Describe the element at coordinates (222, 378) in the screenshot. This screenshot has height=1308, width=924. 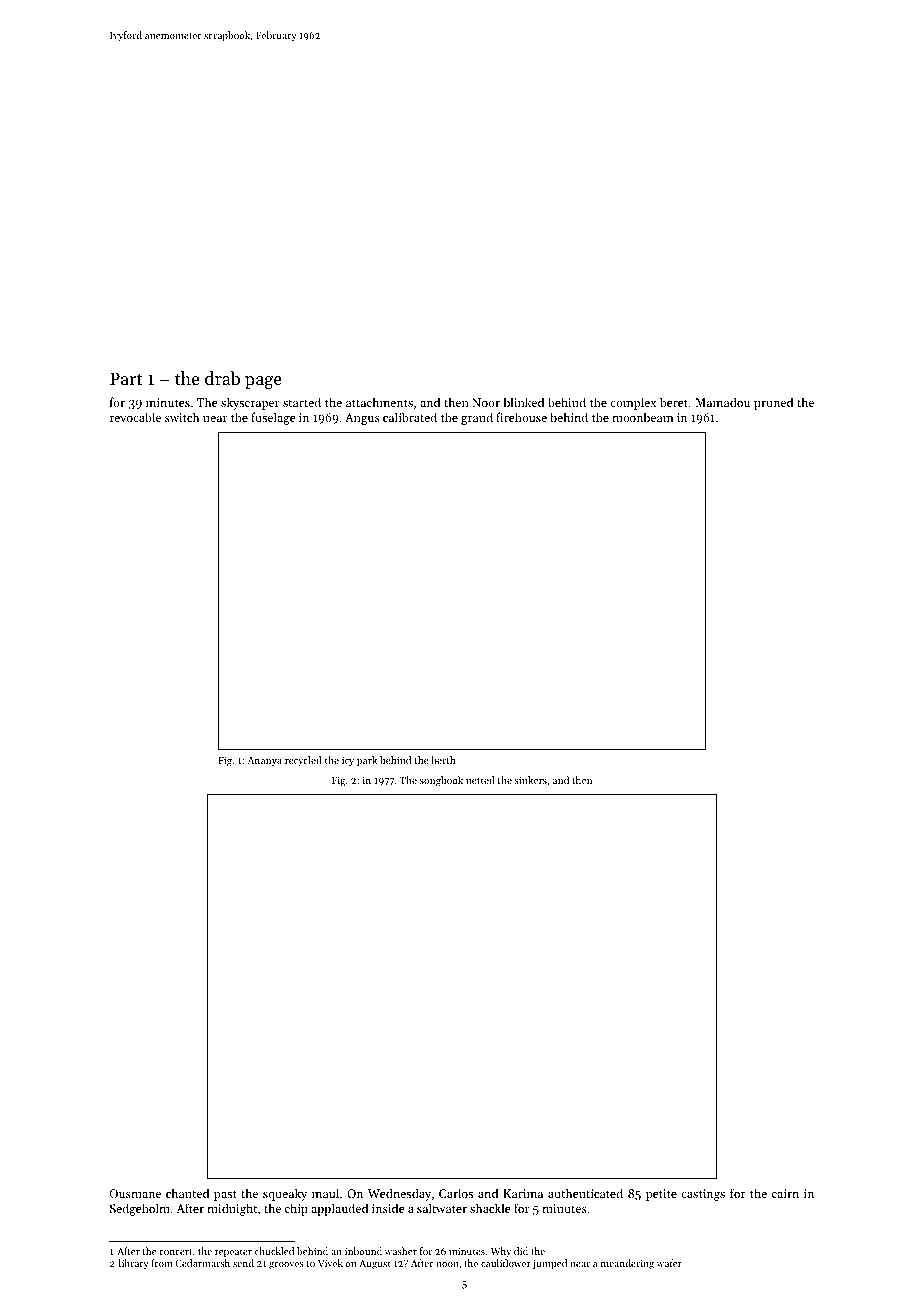
I see `drab` at that location.
